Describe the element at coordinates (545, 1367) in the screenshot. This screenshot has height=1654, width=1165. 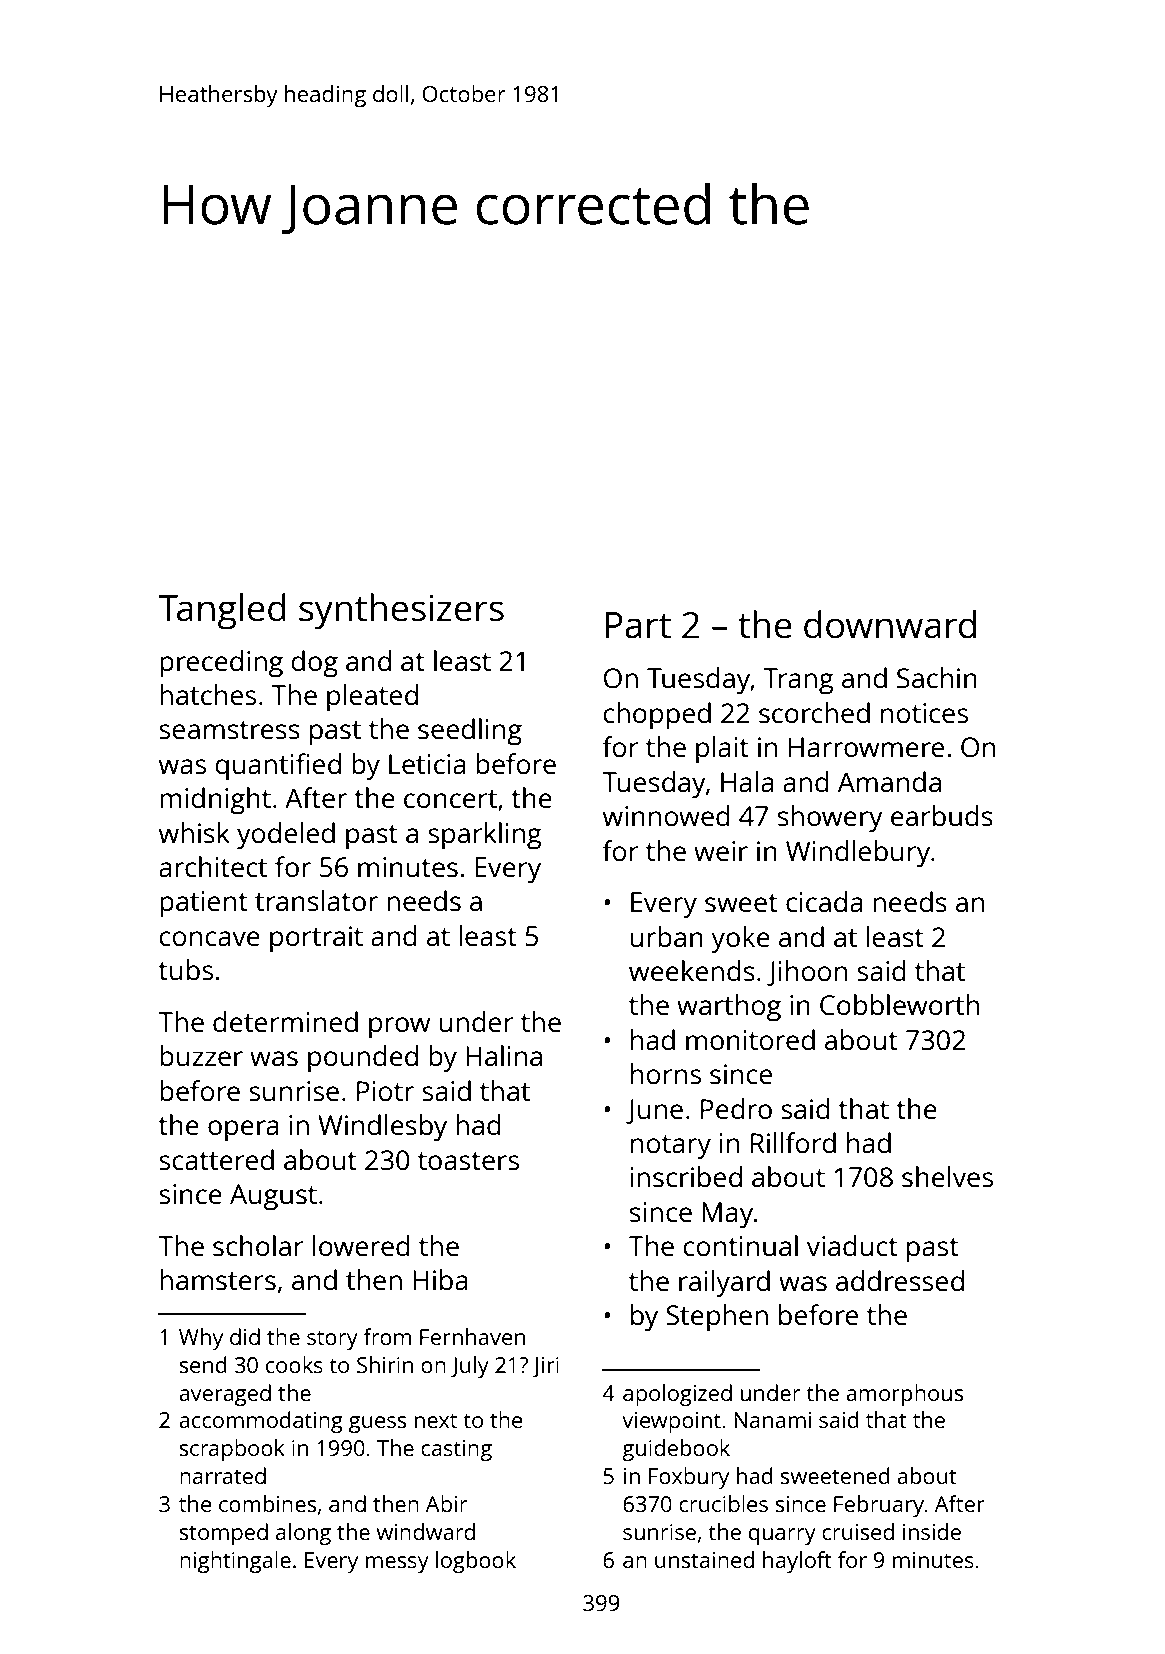
I see `Jiri` at that location.
